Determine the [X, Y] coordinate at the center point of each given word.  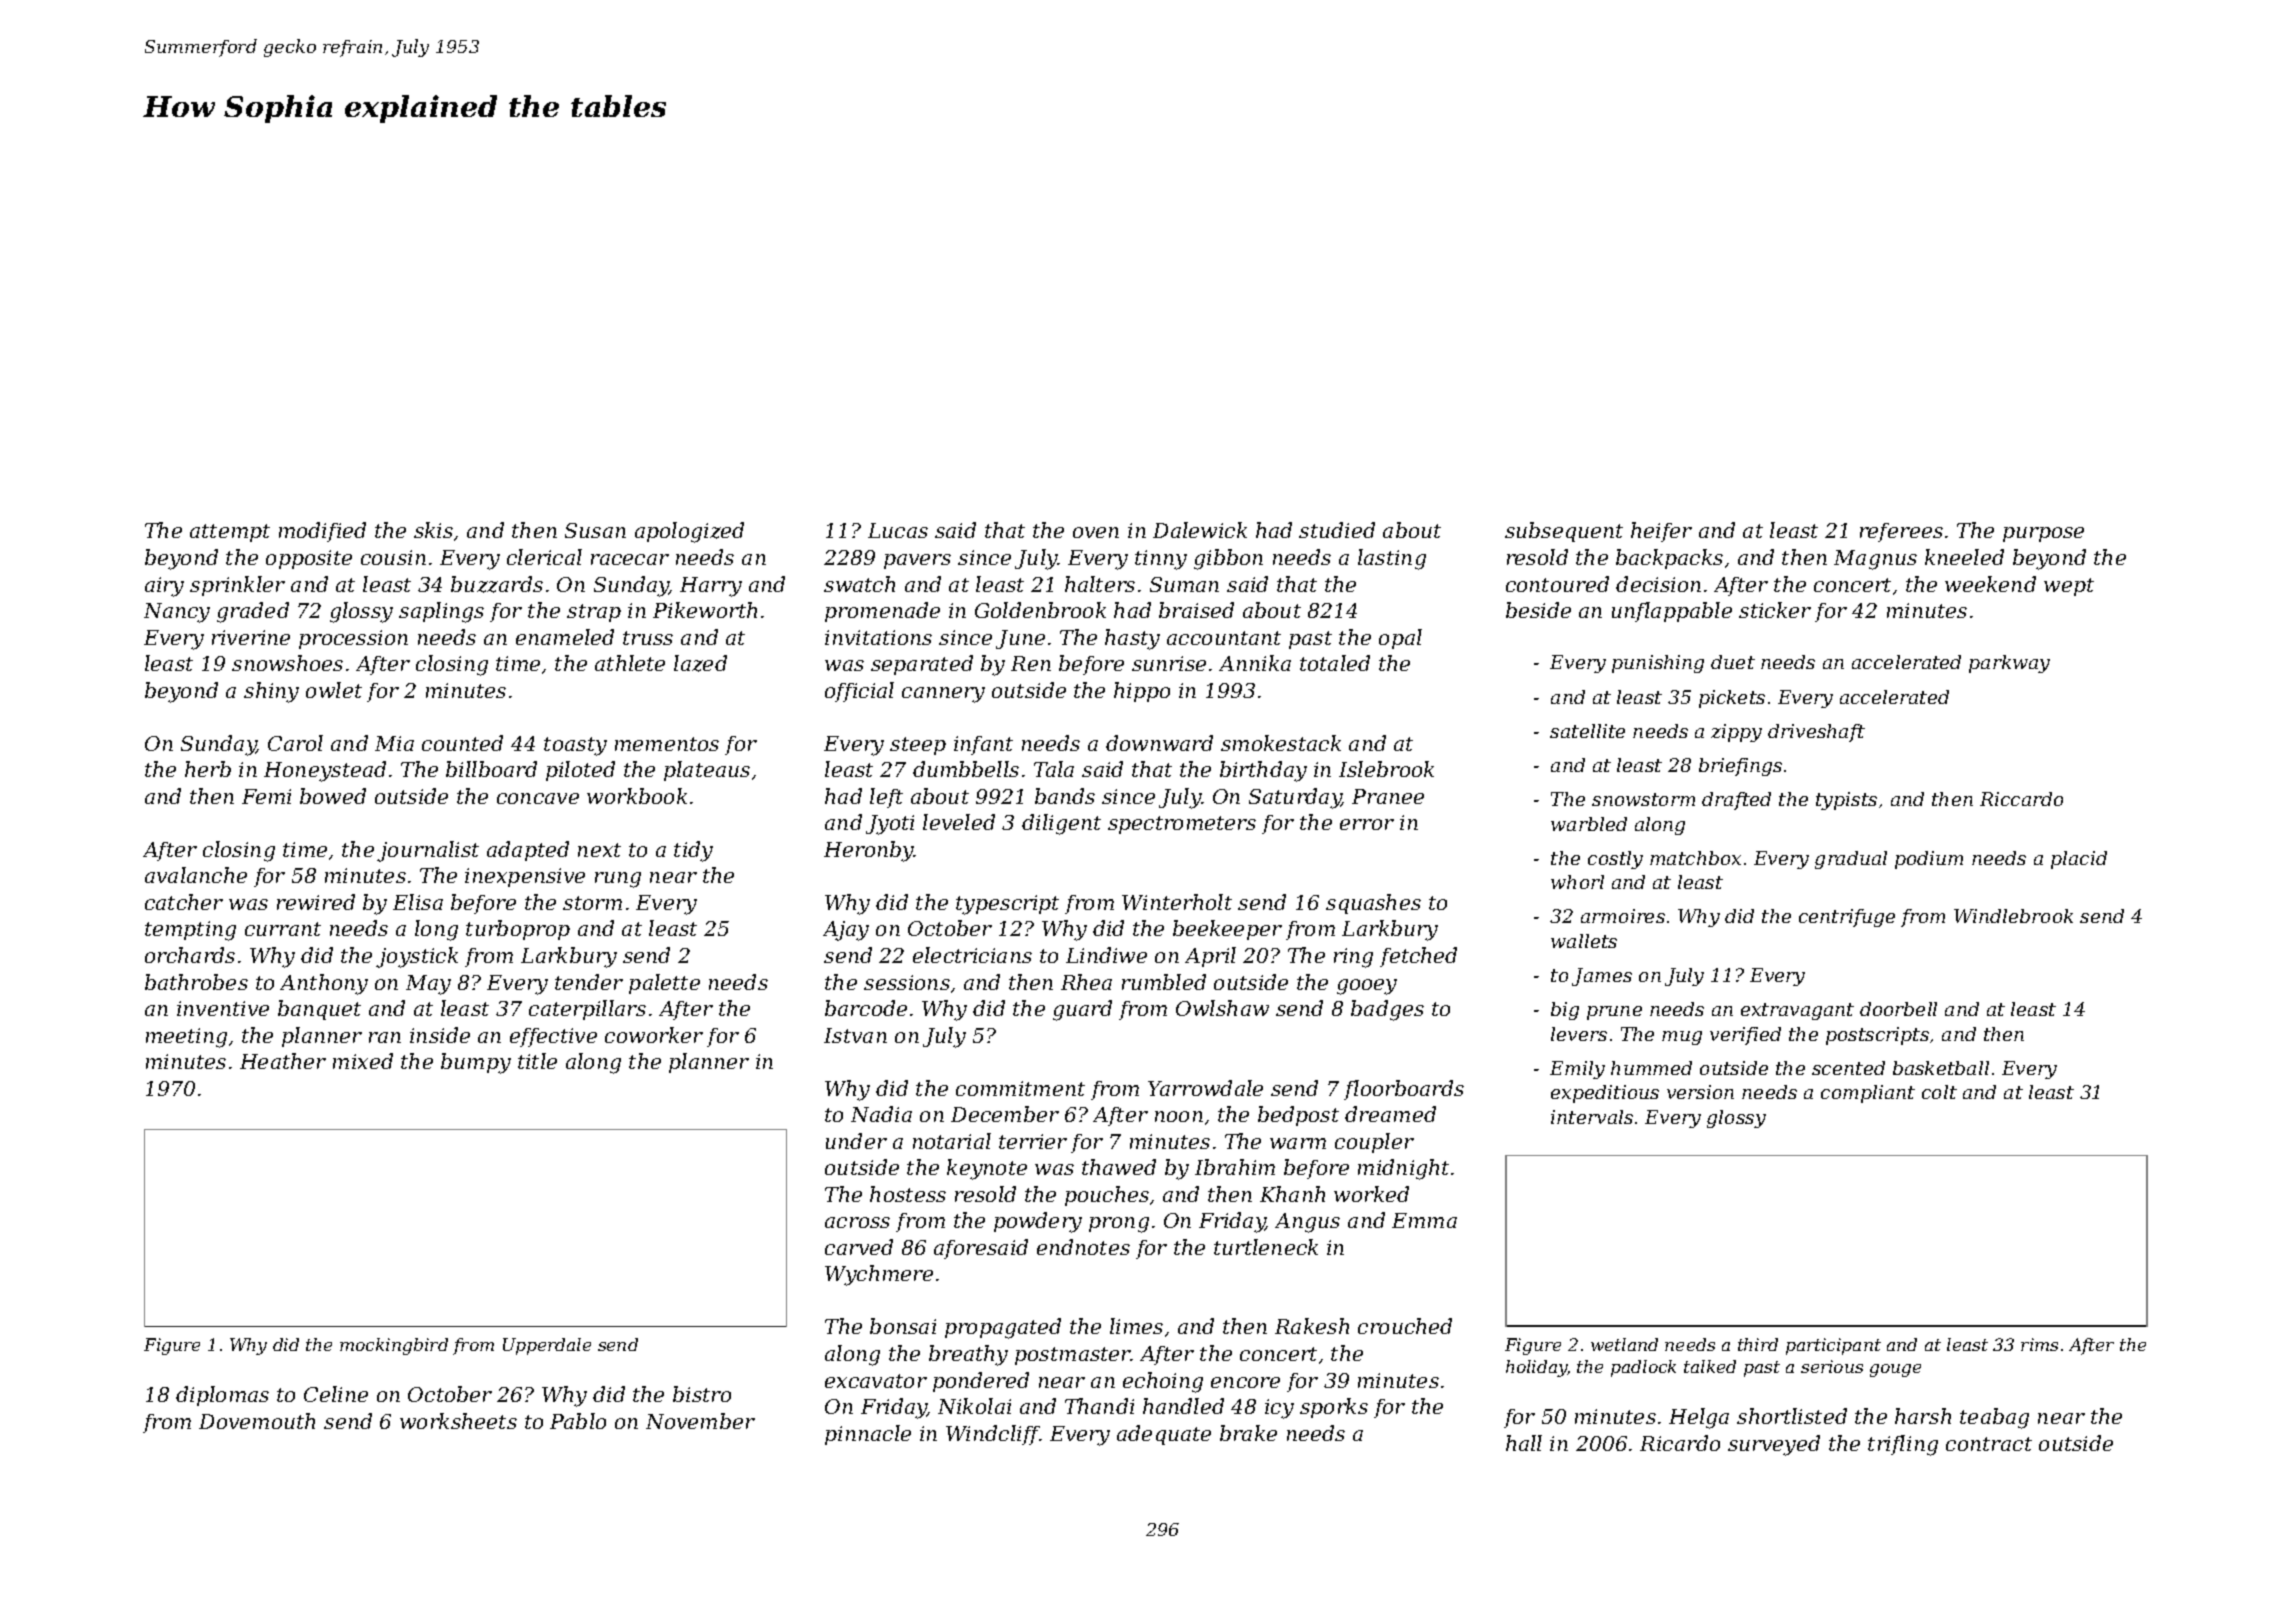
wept [2069, 587]
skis [433, 530]
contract [1989, 1444]
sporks [1334, 1408]
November [700, 1421]
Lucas [898, 530]
